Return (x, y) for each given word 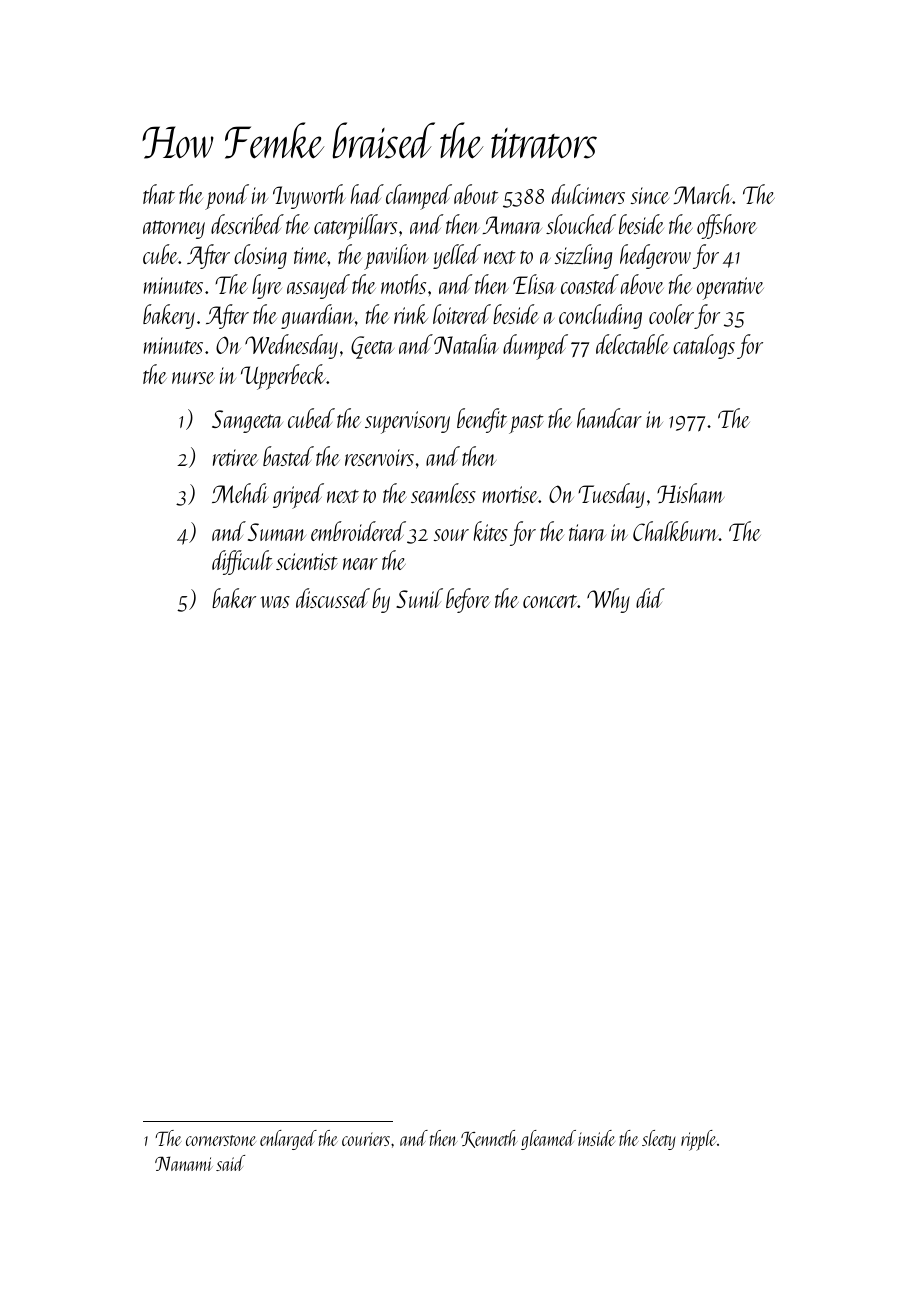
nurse (193, 378)
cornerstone (221, 1140)
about (476, 194)
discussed (333, 598)
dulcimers (588, 194)
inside (596, 1138)
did (650, 598)
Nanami (184, 1163)
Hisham (690, 493)
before (468, 600)
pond (227, 197)
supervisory (407, 422)
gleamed (548, 1140)
